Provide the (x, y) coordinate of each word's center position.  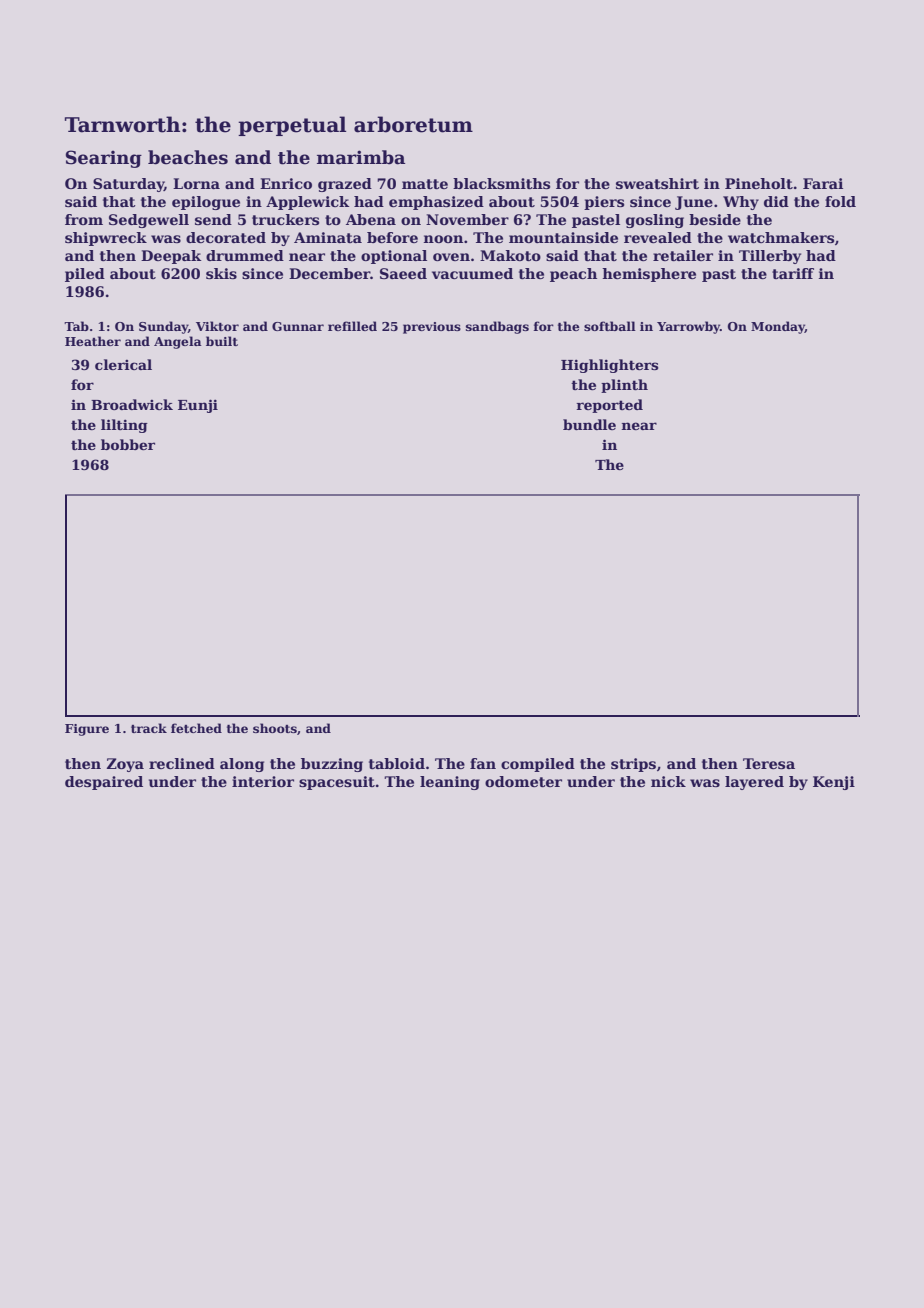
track (149, 728)
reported (609, 406)
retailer (683, 255)
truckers (285, 219)
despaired (104, 783)
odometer (523, 781)
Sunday (163, 327)
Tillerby (770, 257)
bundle (589, 424)
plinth (624, 386)
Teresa (769, 763)
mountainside (563, 237)
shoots (275, 728)
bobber (128, 444)
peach (573, 275)
